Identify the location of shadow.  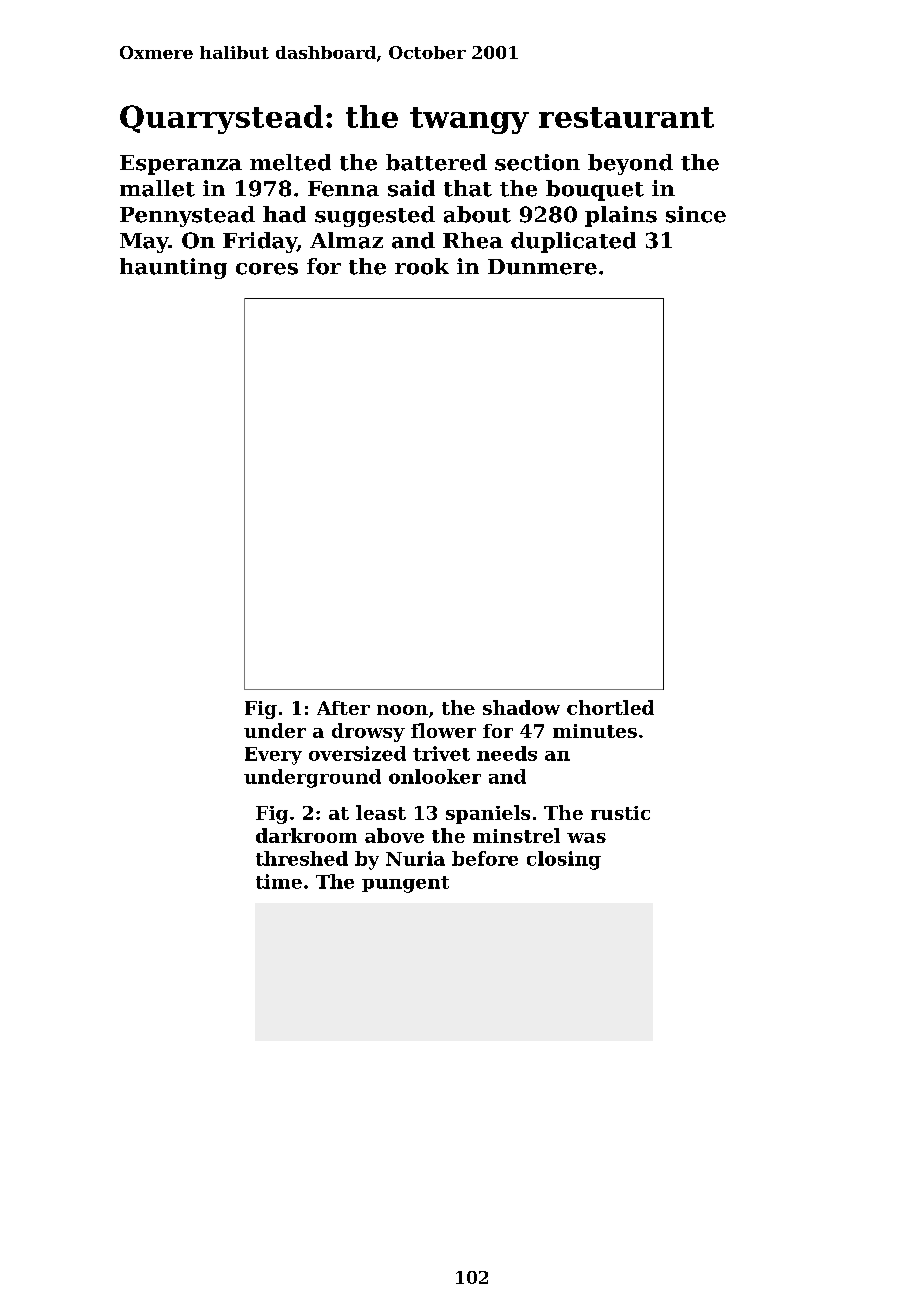
(521, 707).
